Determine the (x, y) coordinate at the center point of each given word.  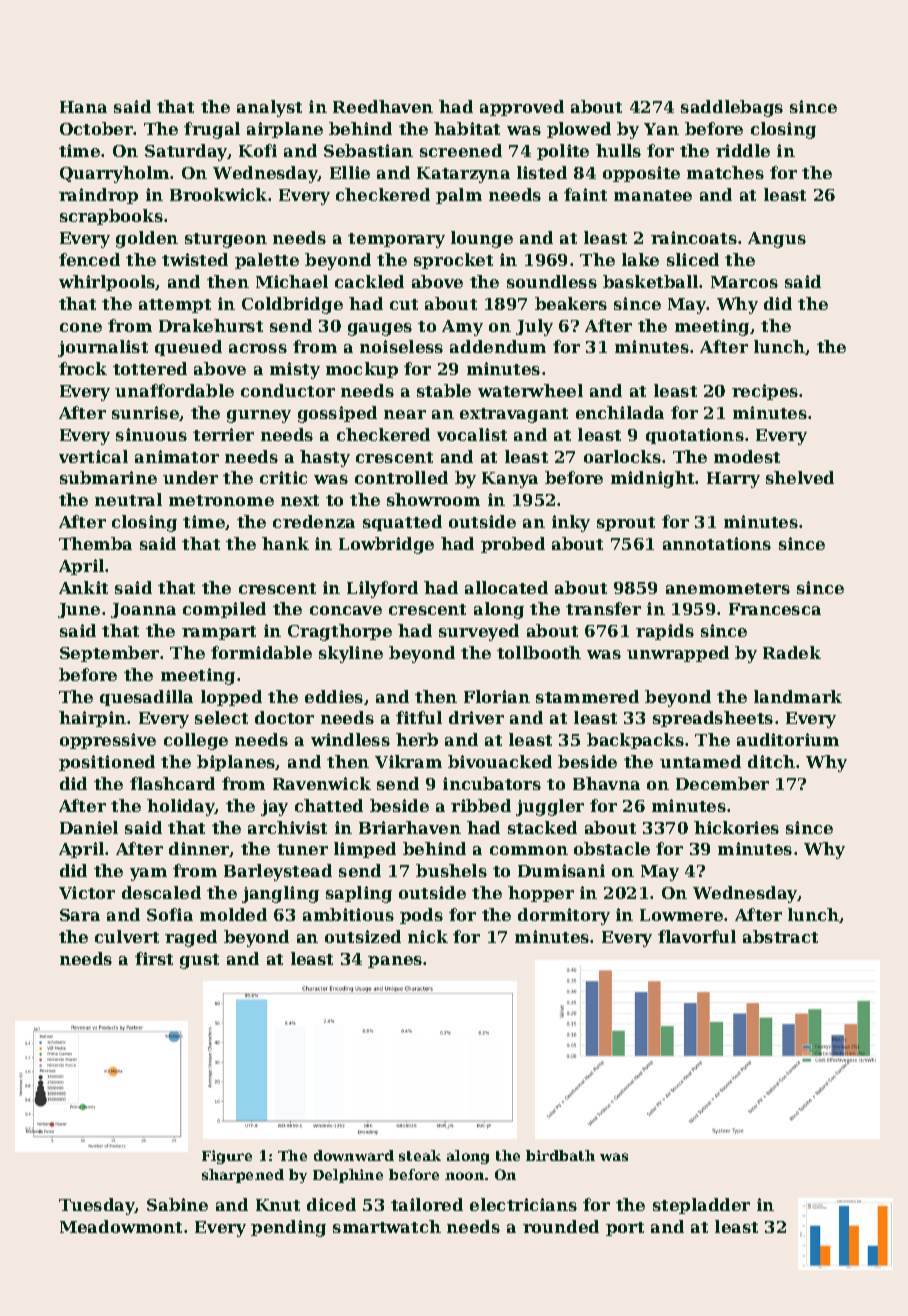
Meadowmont (121, 1226)
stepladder (701, 1206)
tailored (427, 1204)
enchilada (620, 412)
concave (346, 610)
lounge (482, 239)
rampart (219, 633)
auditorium (788, 739)
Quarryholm (114, 174)
